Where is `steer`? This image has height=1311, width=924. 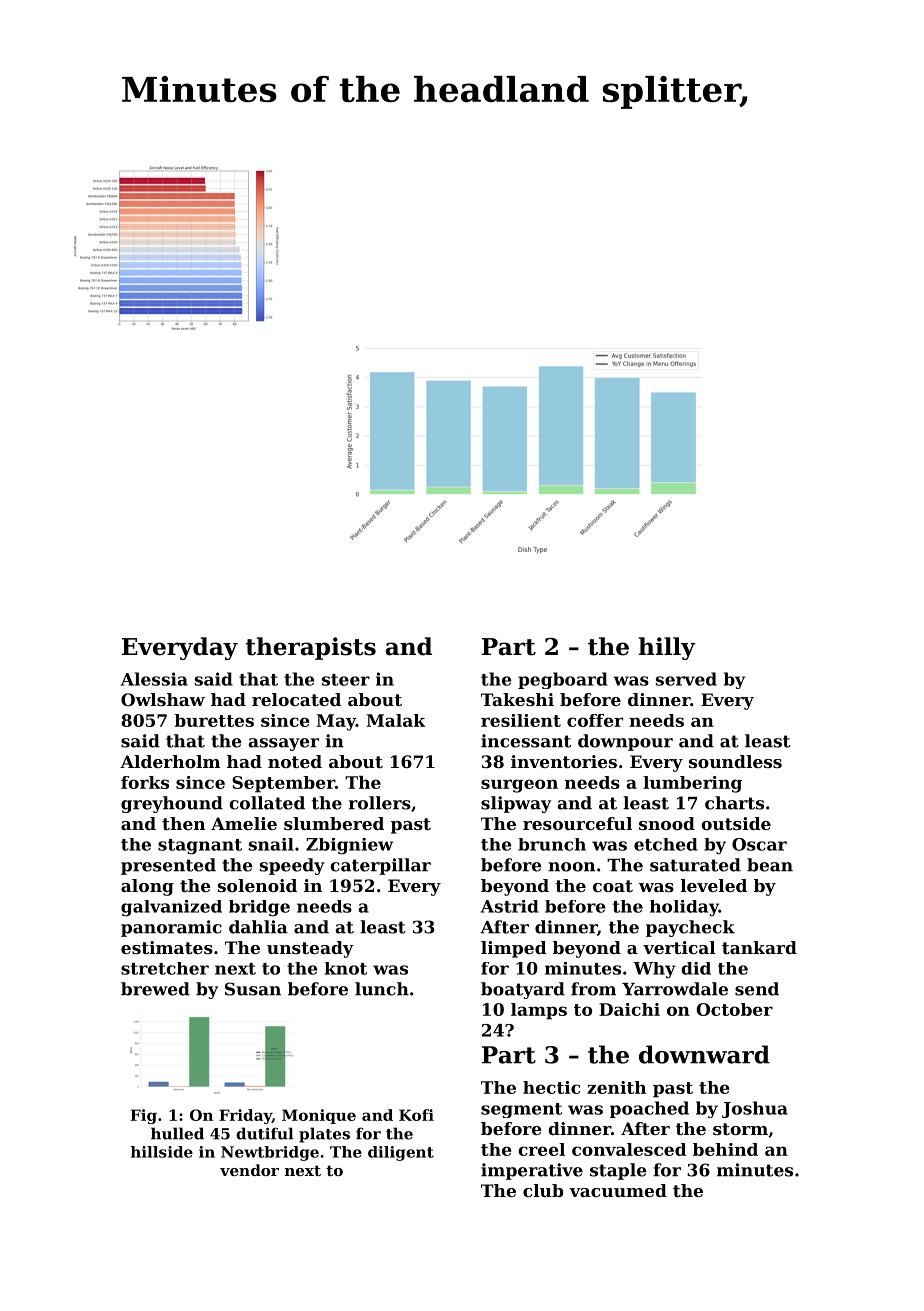 steer is located at coordinates (346, 680).
